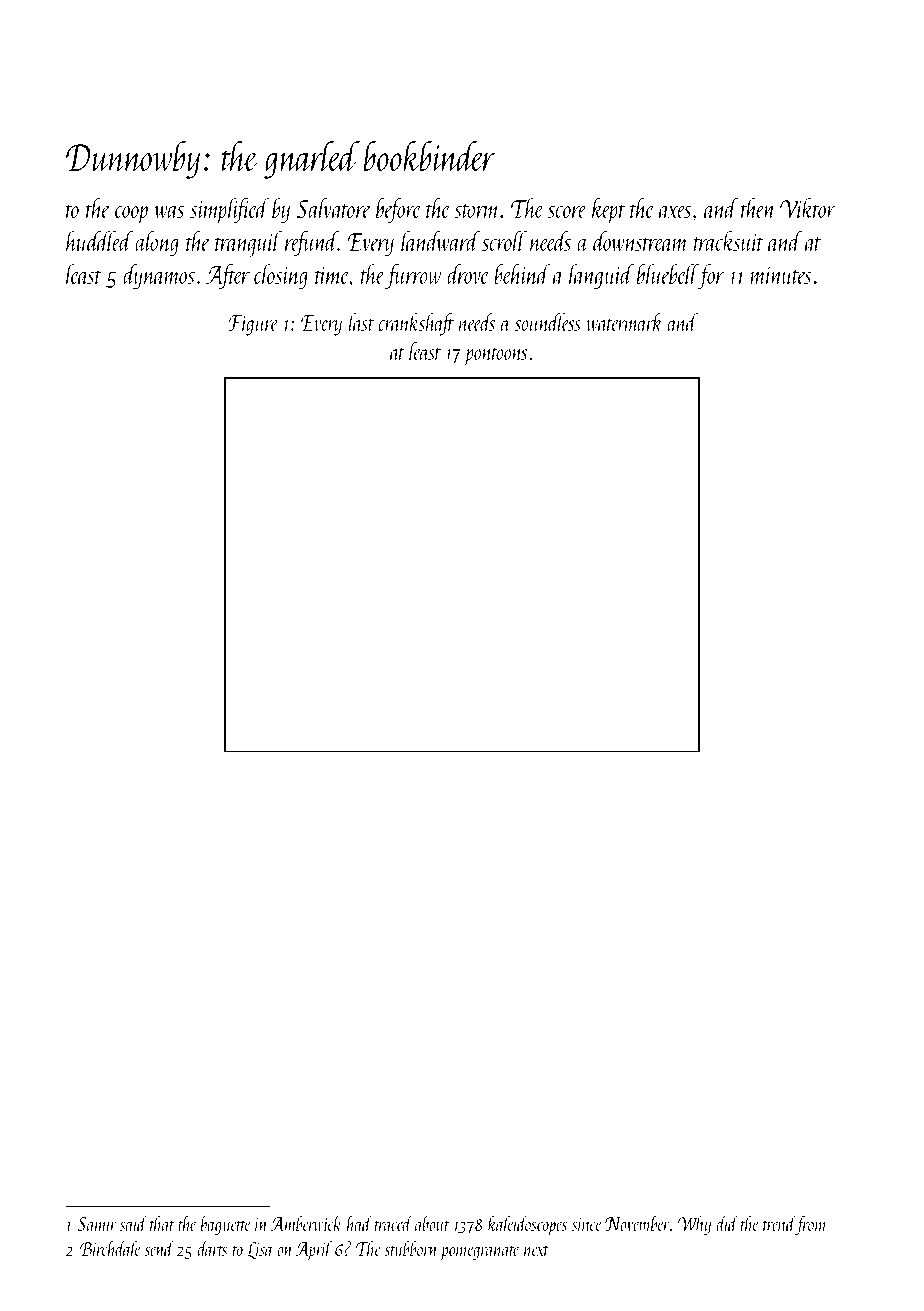 Image resolution: width=924 pixels, height=1311 pixels. Describe the element at coordinates (254, 325) in the screenshot. I see `Figure` at that location.
